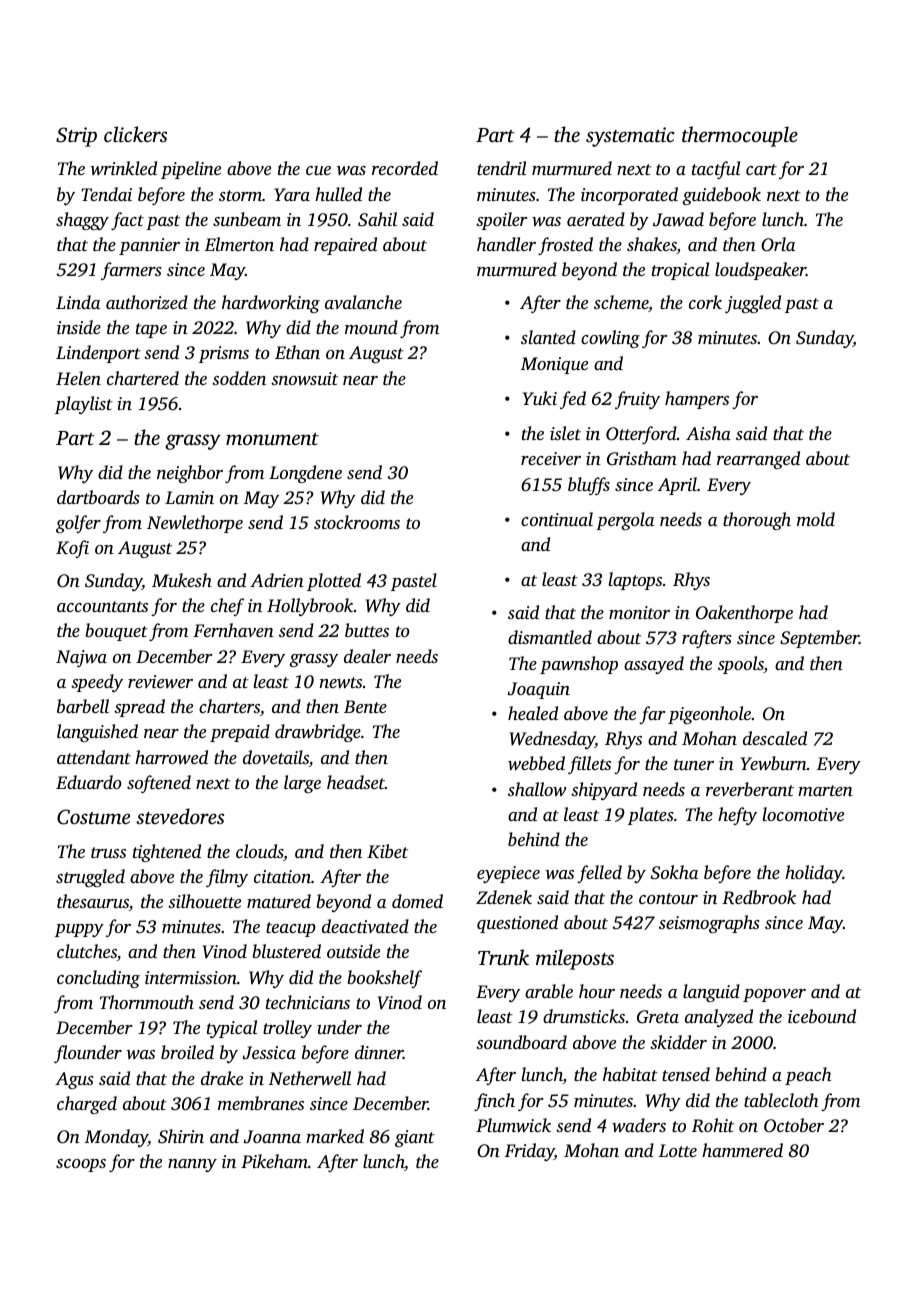 This page has height=1314, width=924. I want to click on Shirin, so click(181, 1136).
